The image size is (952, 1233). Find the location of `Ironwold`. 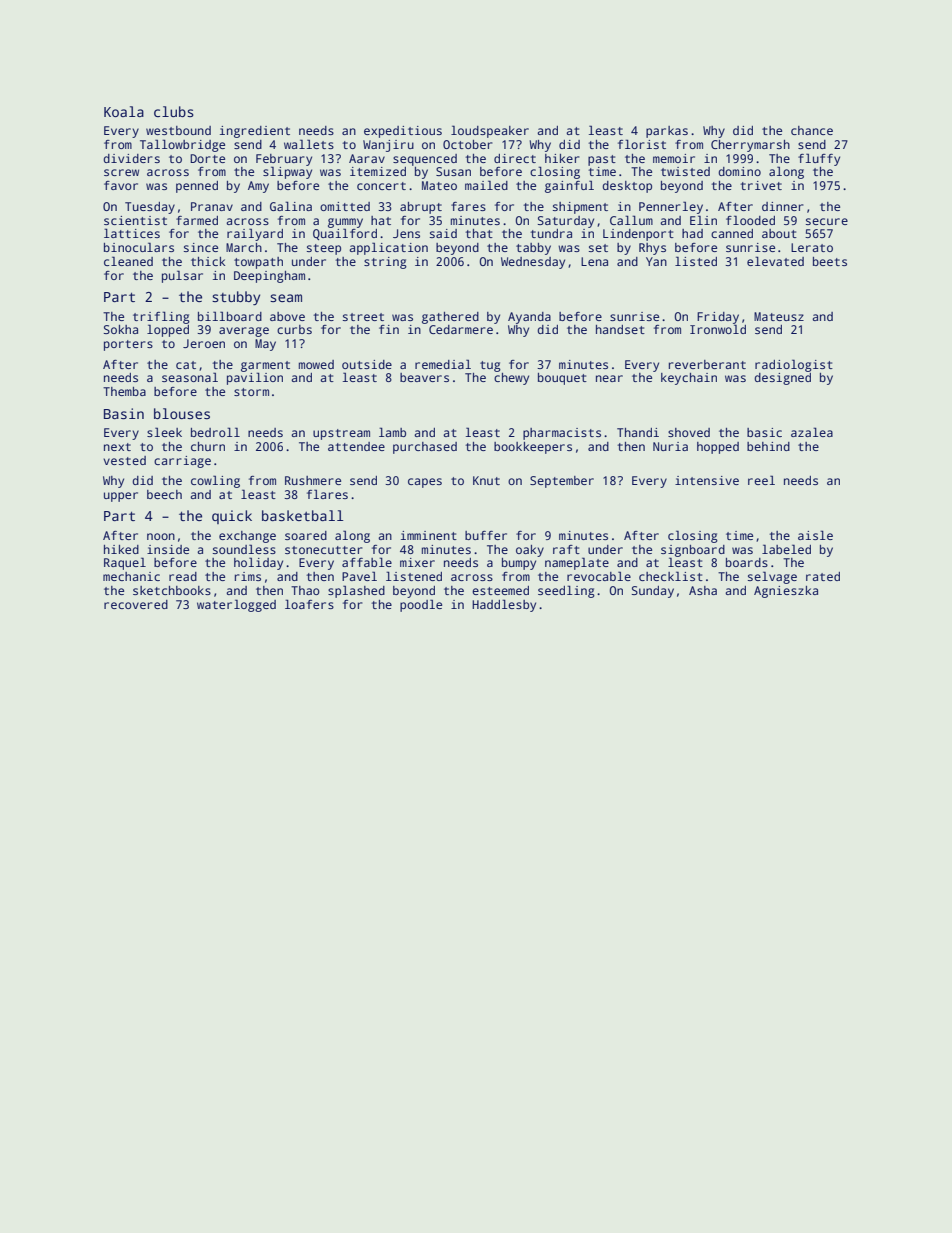

Ironwold is located at coordinates (718, 329).
